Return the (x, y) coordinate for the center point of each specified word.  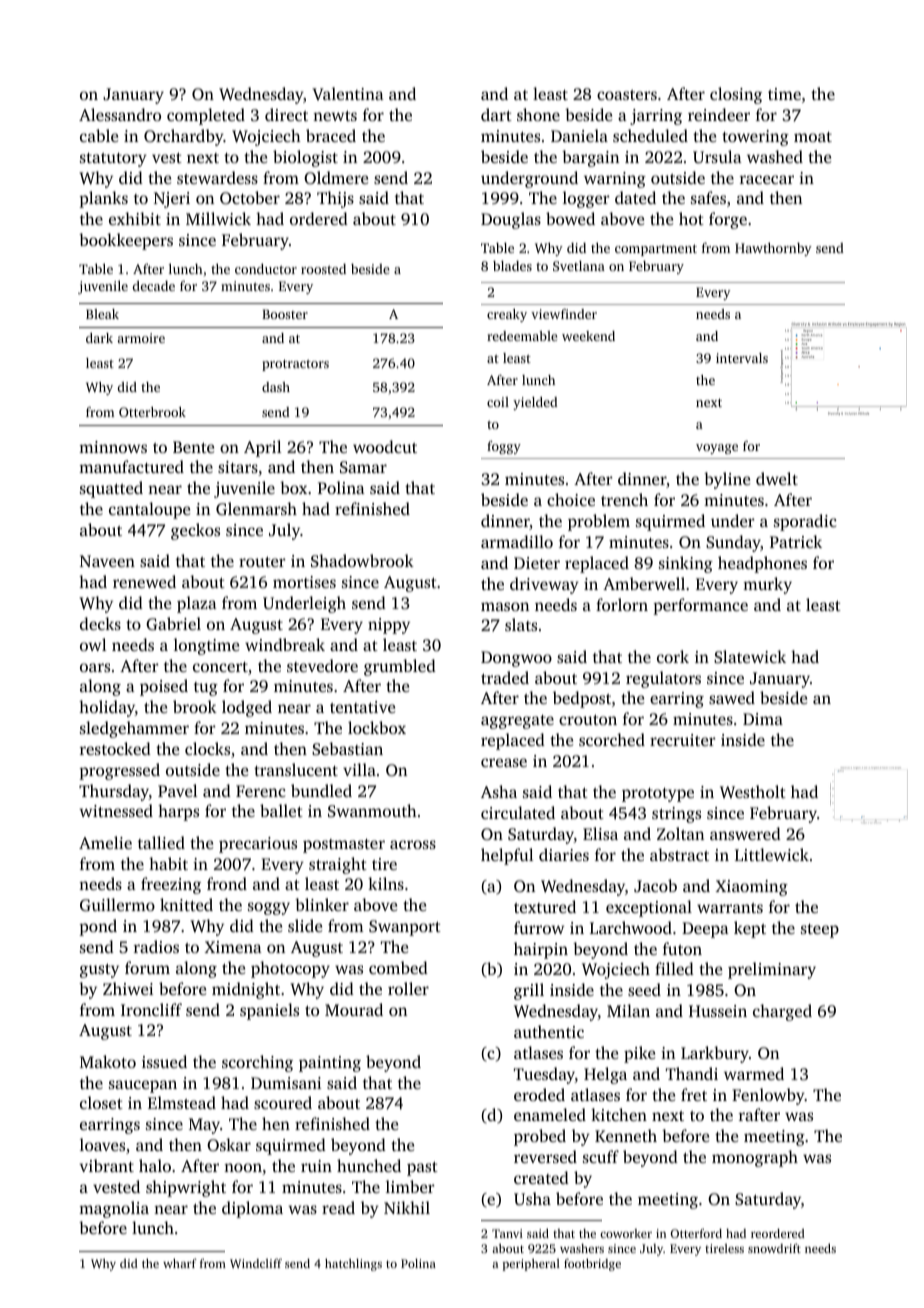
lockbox (377, 727)
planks (103, 199)
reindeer (719, 114)
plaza (197, 604)
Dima (763, 719)
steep (820, 931)
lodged (247, 708)
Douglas (511, 220)
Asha (499, 791)
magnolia (114, 1209)
